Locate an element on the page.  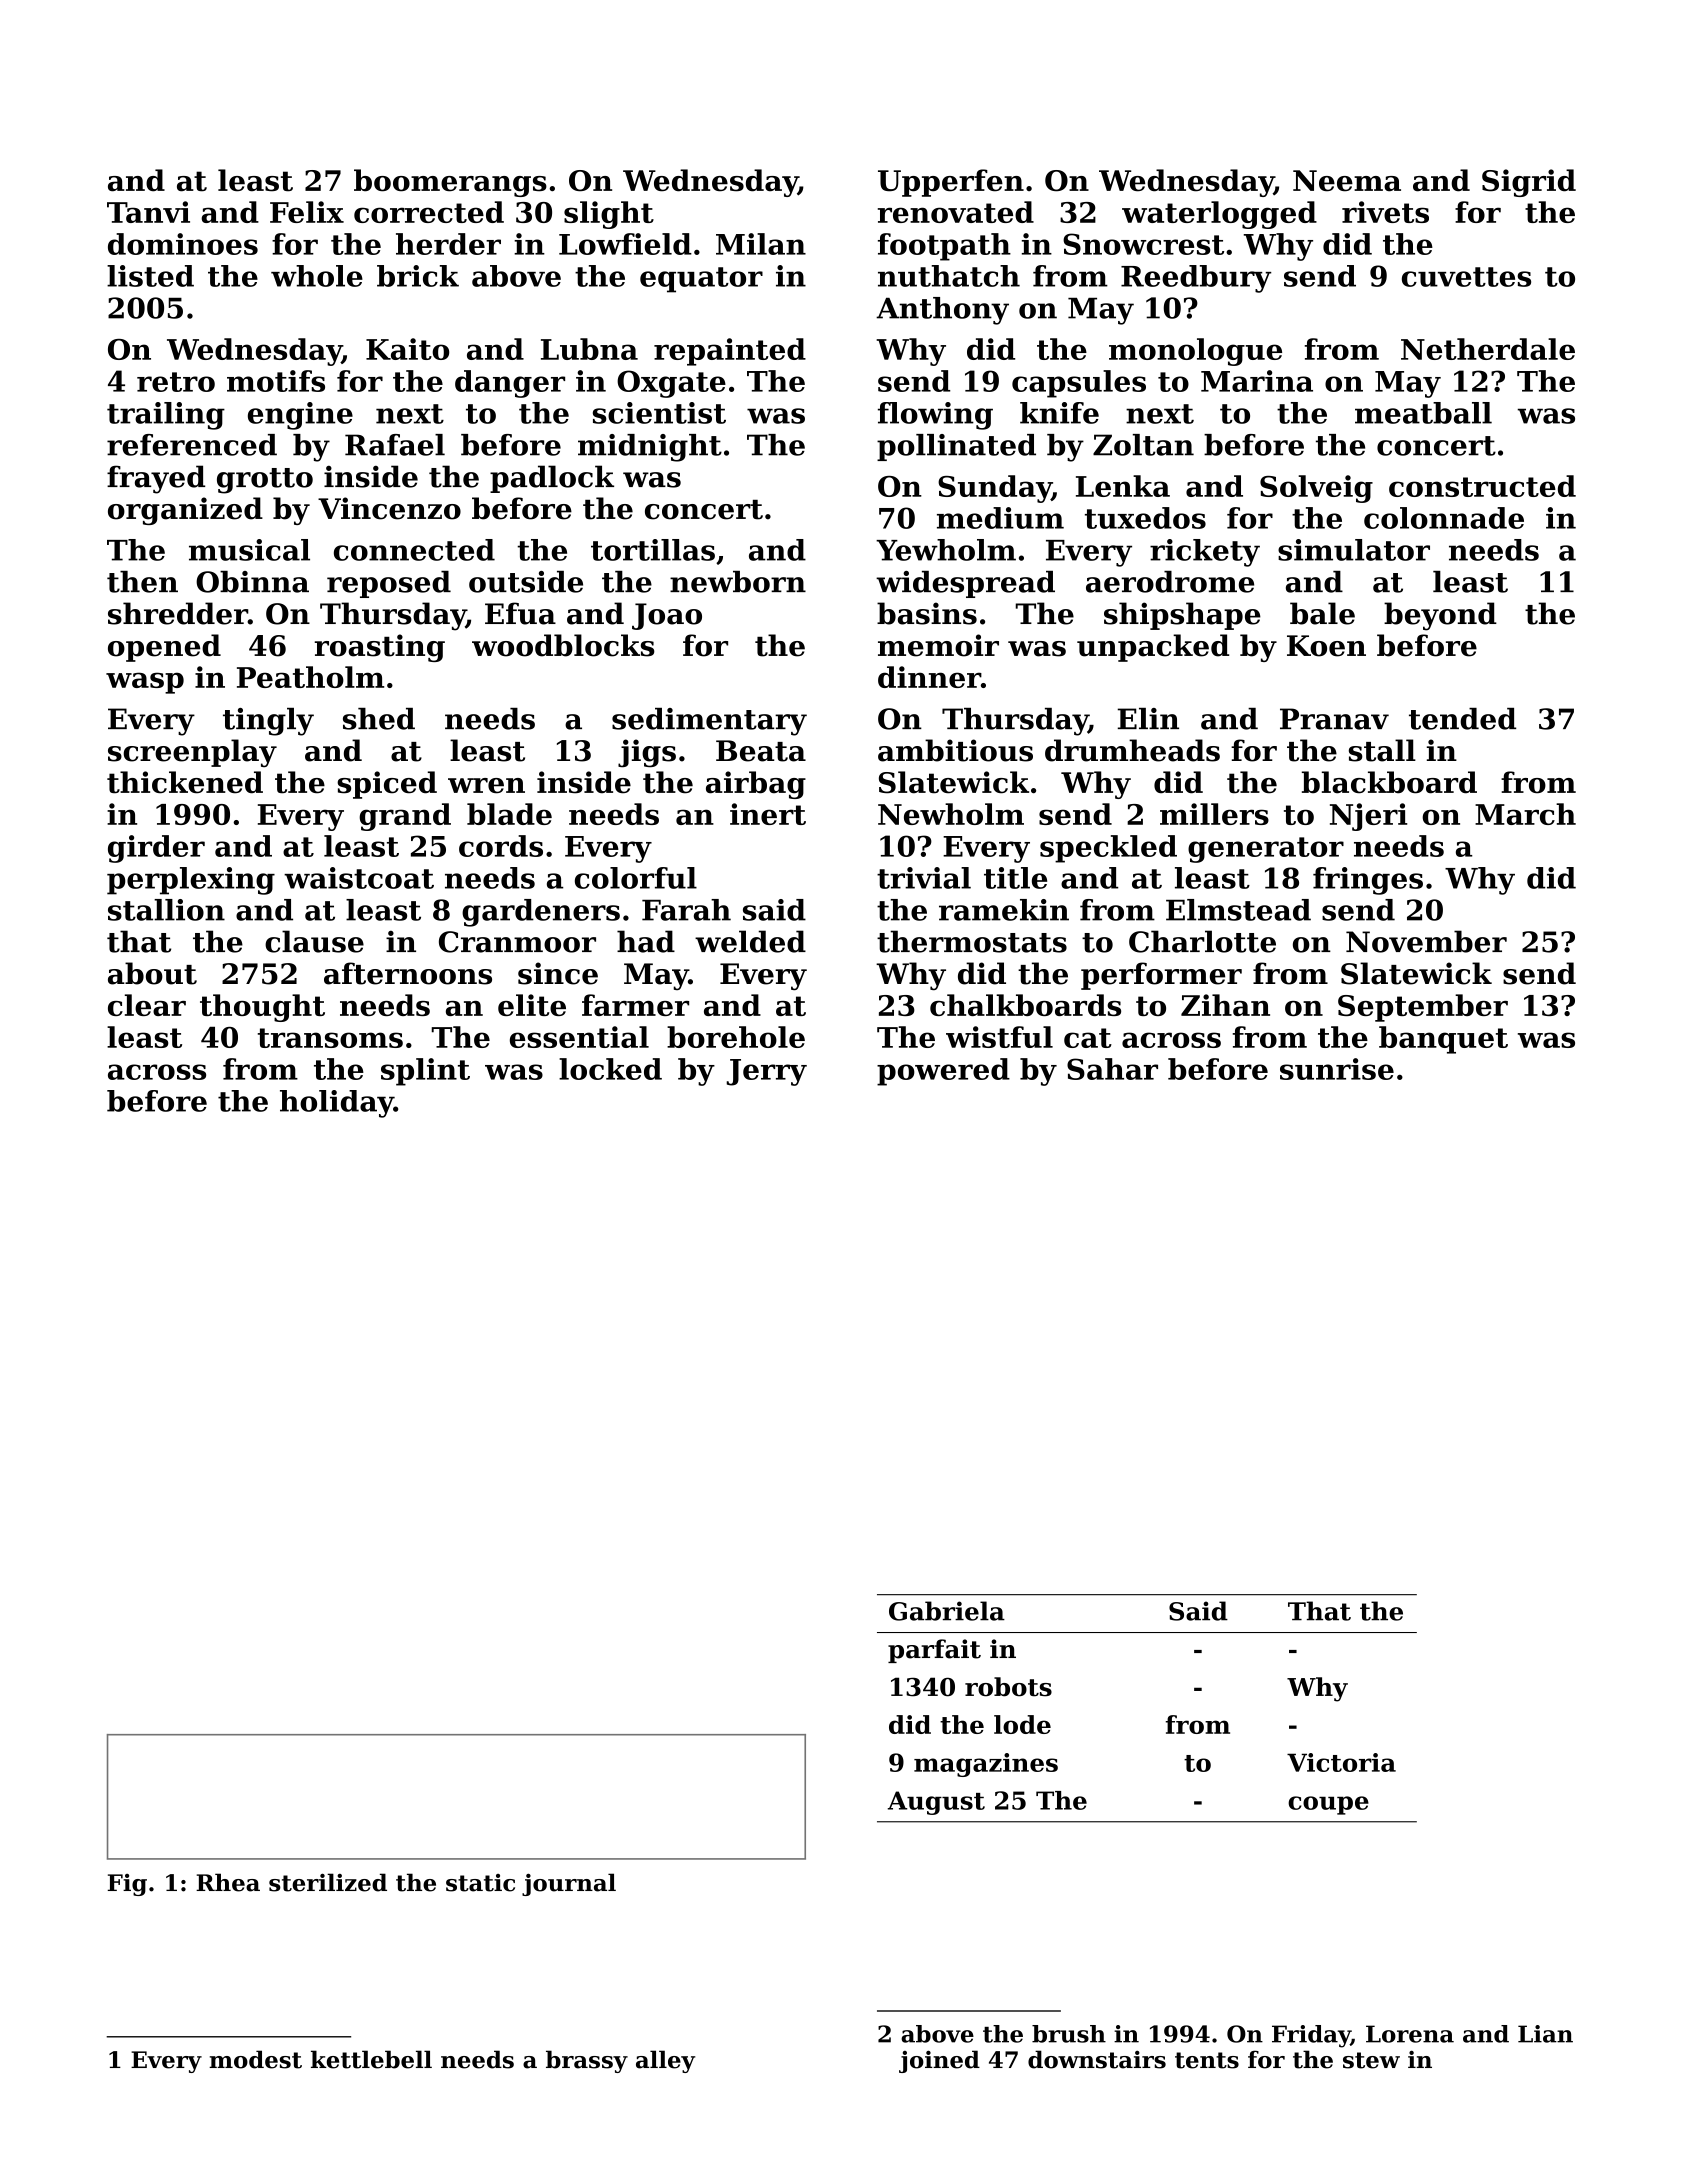
coupe is located at coordinates (1328, 1805).
